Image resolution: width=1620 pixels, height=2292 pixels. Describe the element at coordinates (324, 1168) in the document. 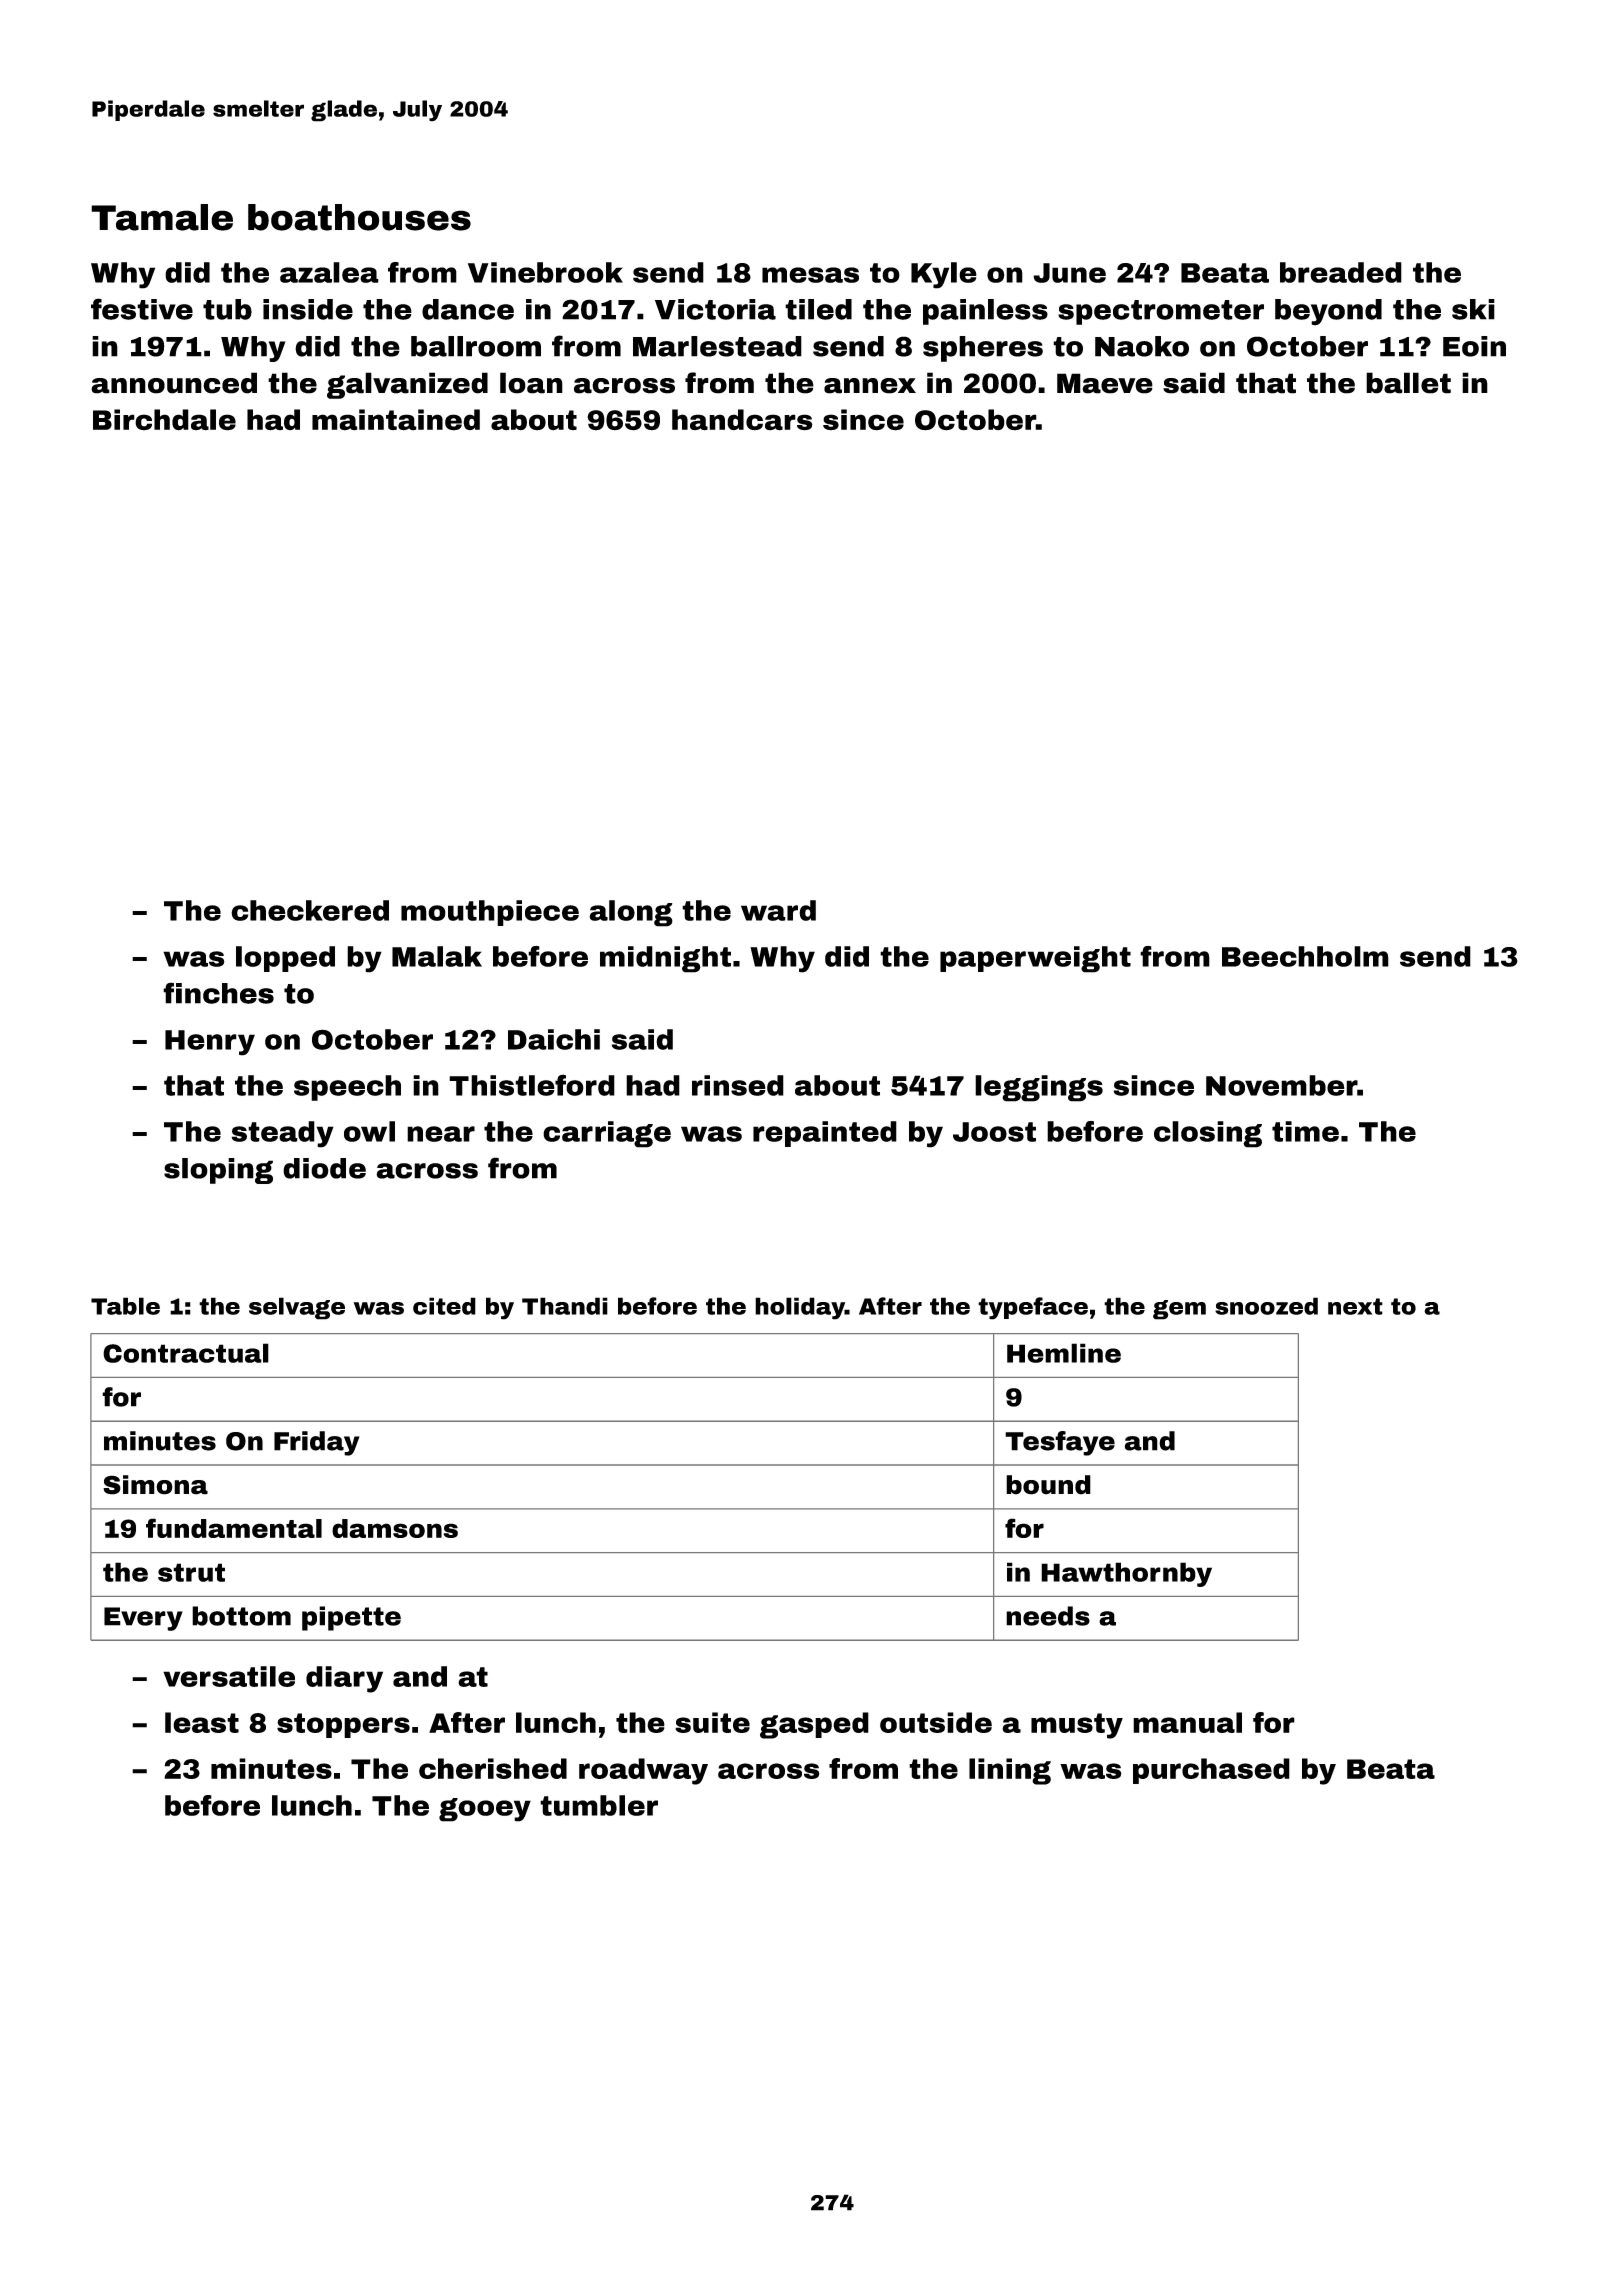

I see `diode` at that location.
